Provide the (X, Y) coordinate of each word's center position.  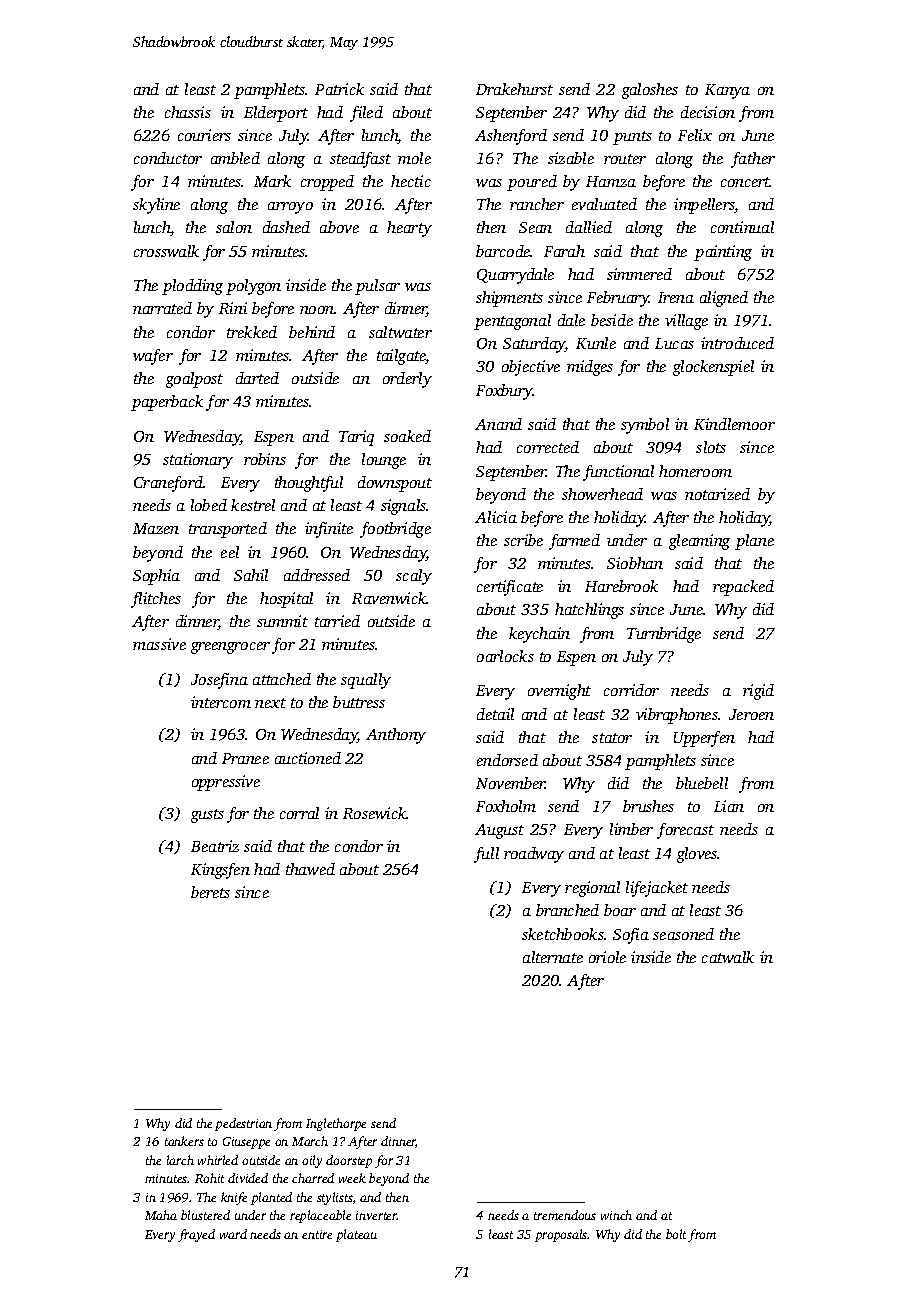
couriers (204, 135)
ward (233, 1234)
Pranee (245, 758)
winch (616, 1215)
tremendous (565, 1215)
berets (210, 892)
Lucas (674, 343)
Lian (729, 806)
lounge (384, 461)
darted (257, 378)
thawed (310, 869)
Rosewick (375, 813)
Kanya (727, 91)
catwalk (728, 957)
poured (532, 183)
